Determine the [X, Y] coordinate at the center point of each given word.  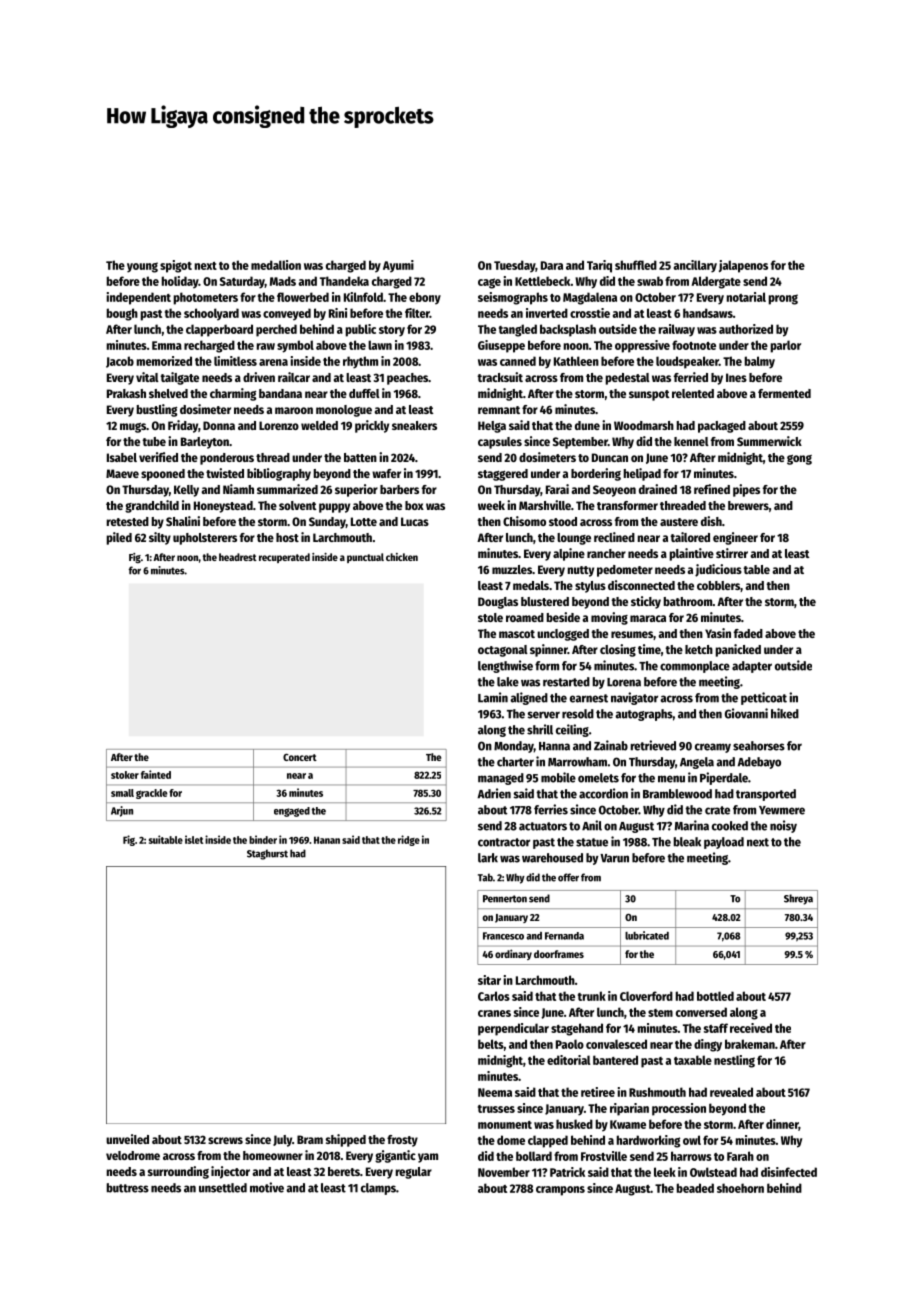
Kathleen [576, 361]
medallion [276, 265]
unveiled [127, 1139]
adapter [752, 667]
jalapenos [743, 266]
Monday [514, 747]
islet [194, 839]
